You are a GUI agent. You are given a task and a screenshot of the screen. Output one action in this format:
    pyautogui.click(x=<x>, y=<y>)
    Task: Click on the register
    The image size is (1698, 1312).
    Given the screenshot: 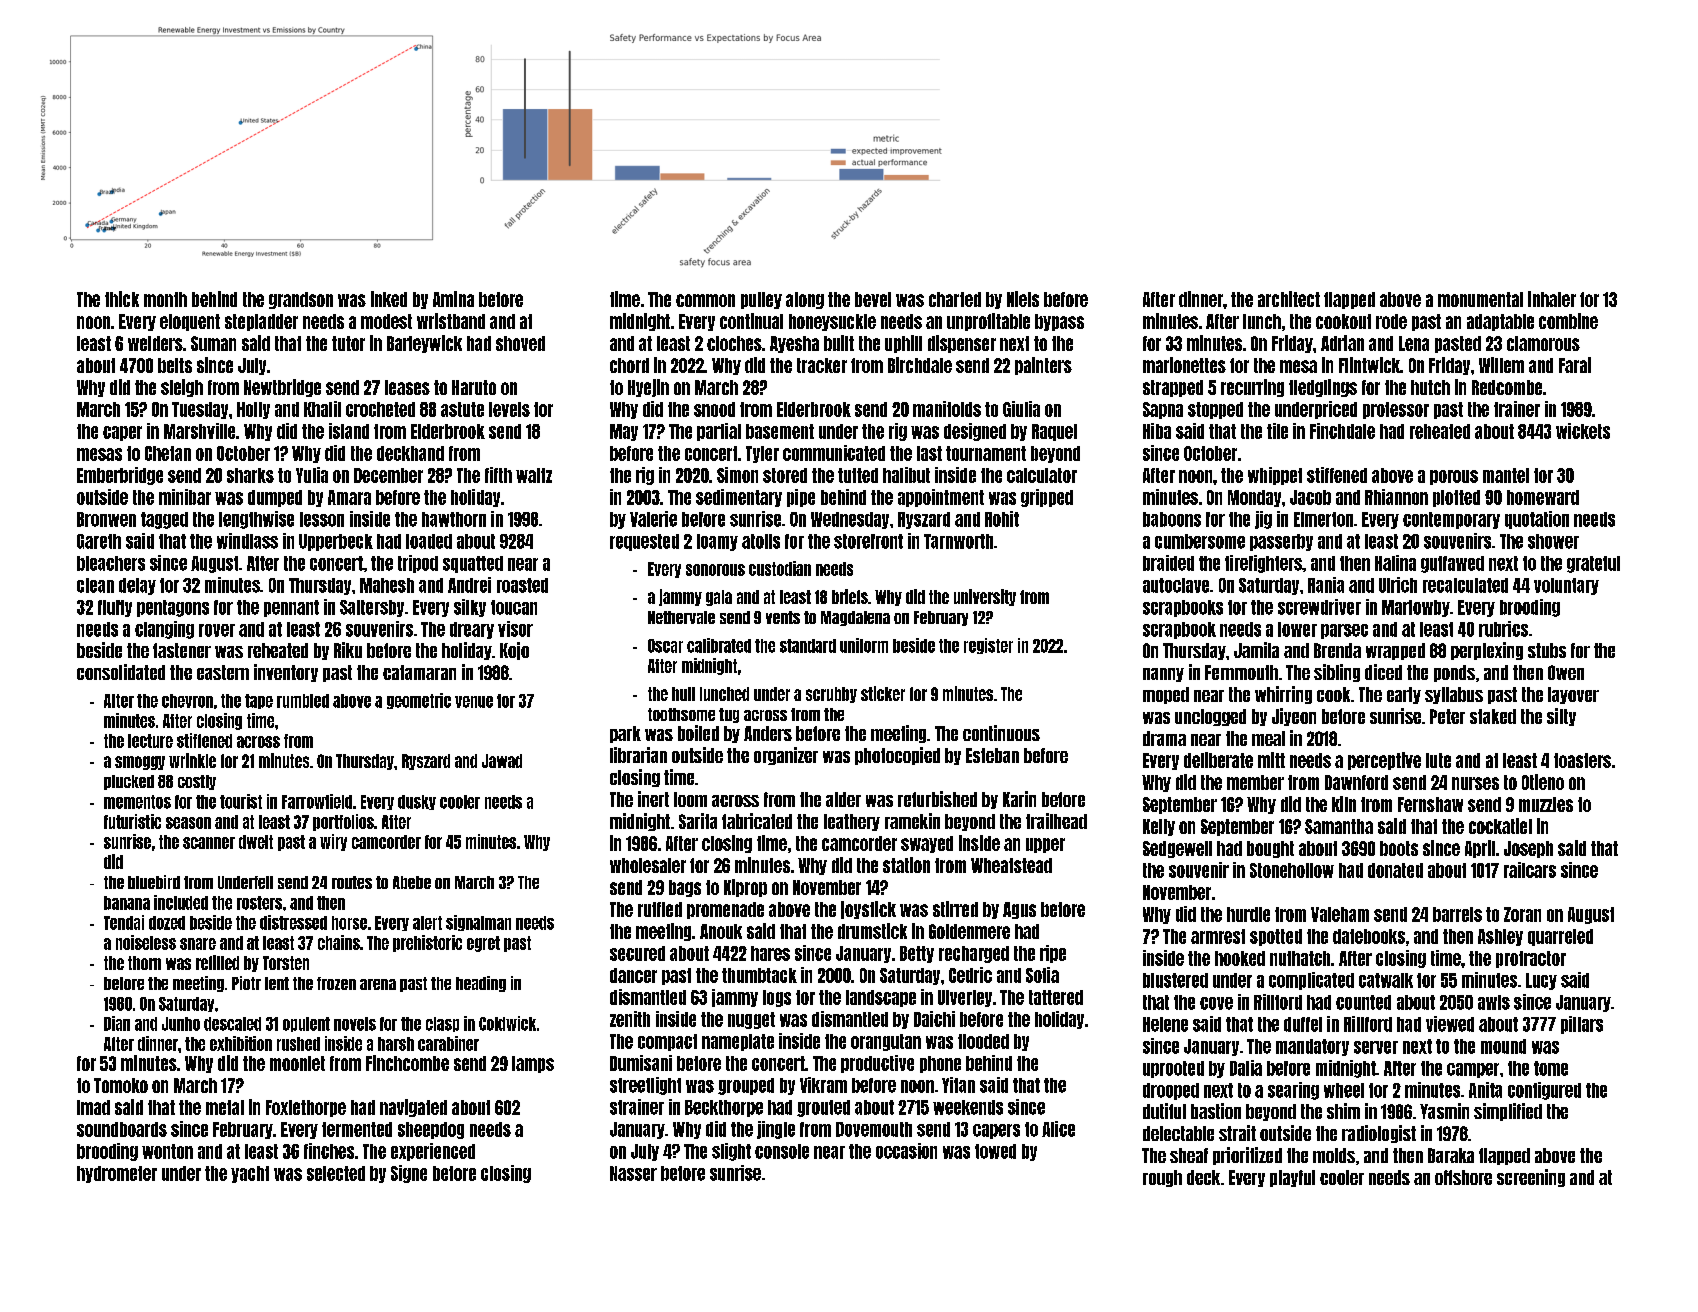 What is the action you would take?
    pyautogui.click(x=988, y=646)
